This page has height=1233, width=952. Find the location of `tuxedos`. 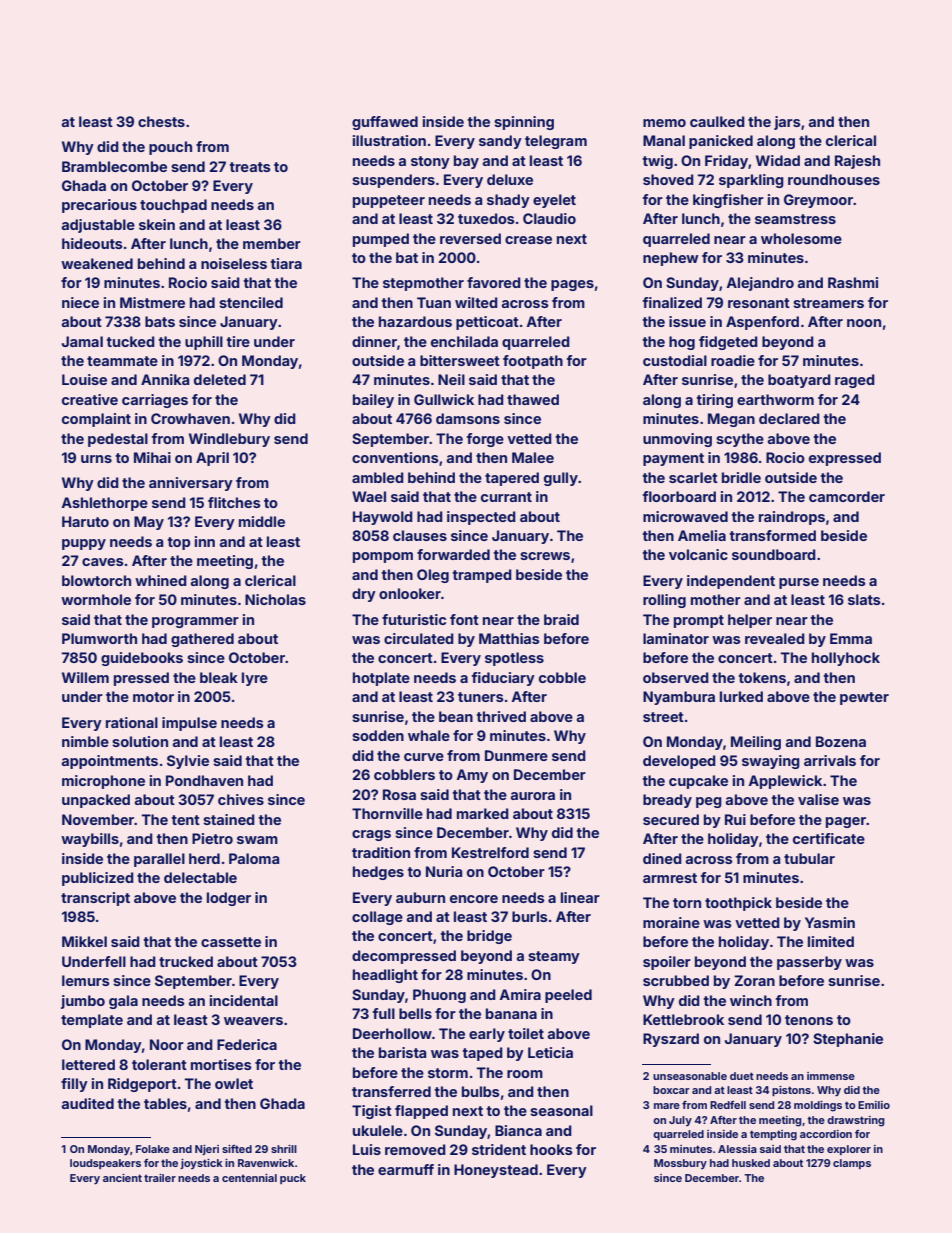

tuxedos is located at coordinates (486, 218).
